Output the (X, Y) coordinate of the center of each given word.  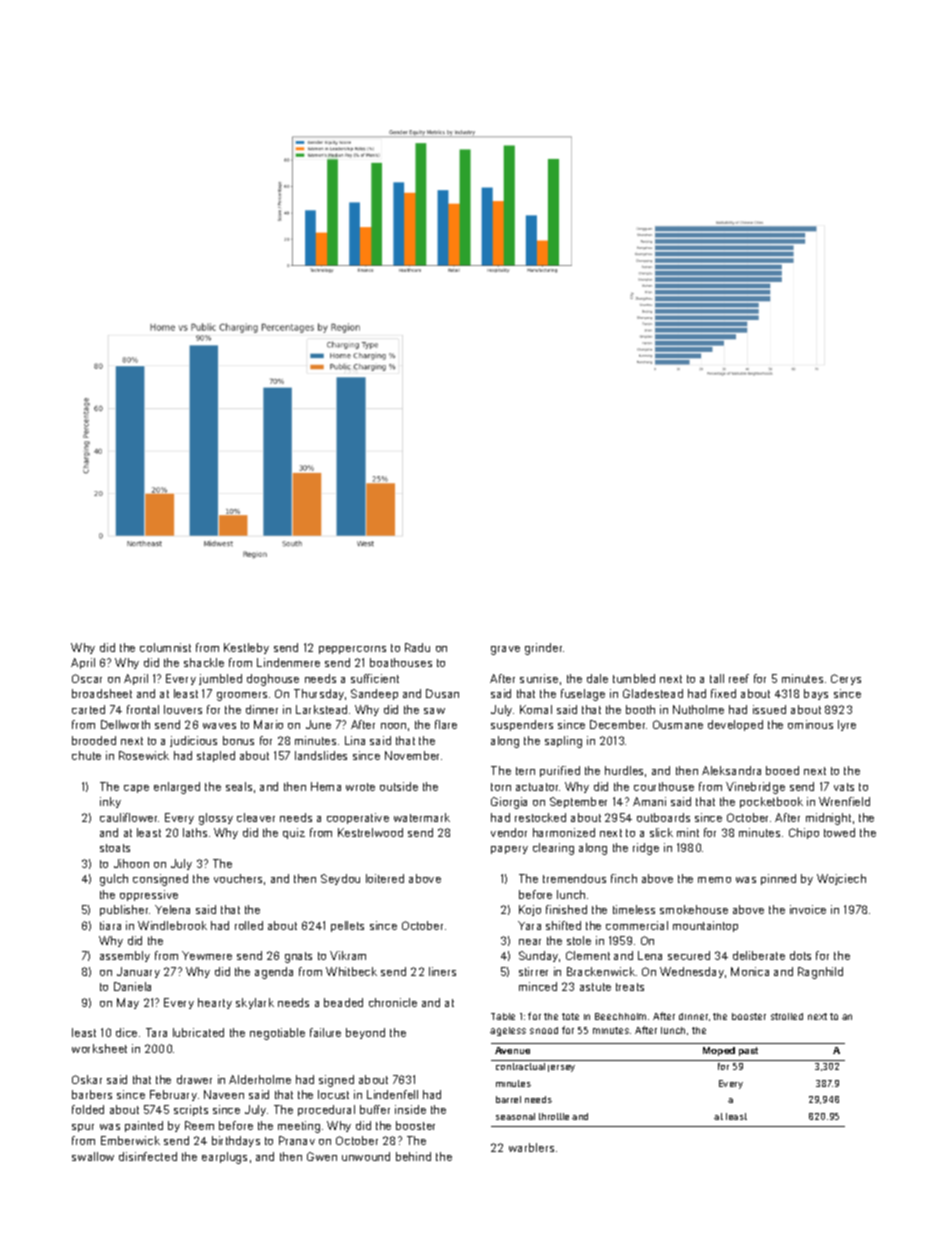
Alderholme (260, 1079)
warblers (531, 1147)
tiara (110, 925)
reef (739, 678)
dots (800, 955)
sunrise (539, 678)
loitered (385, 878)
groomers (242, 696)
